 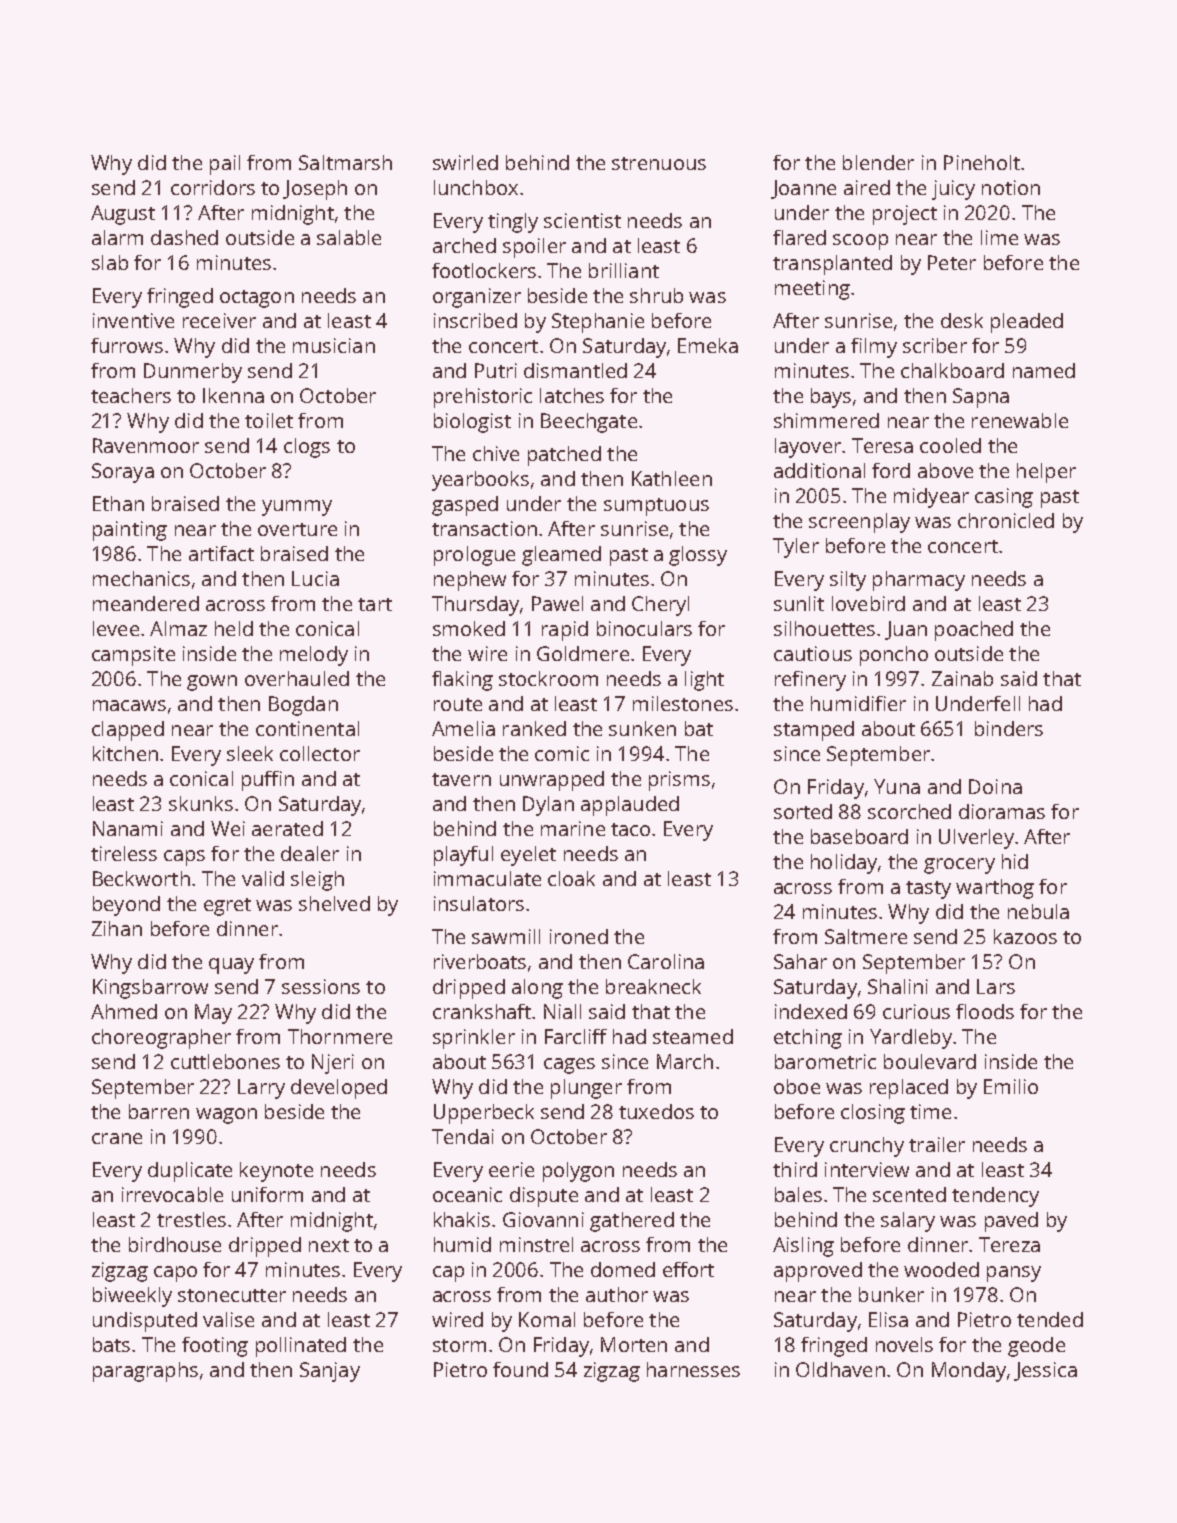 I want to click on Emilio, so click(x=1011, y=1086).
